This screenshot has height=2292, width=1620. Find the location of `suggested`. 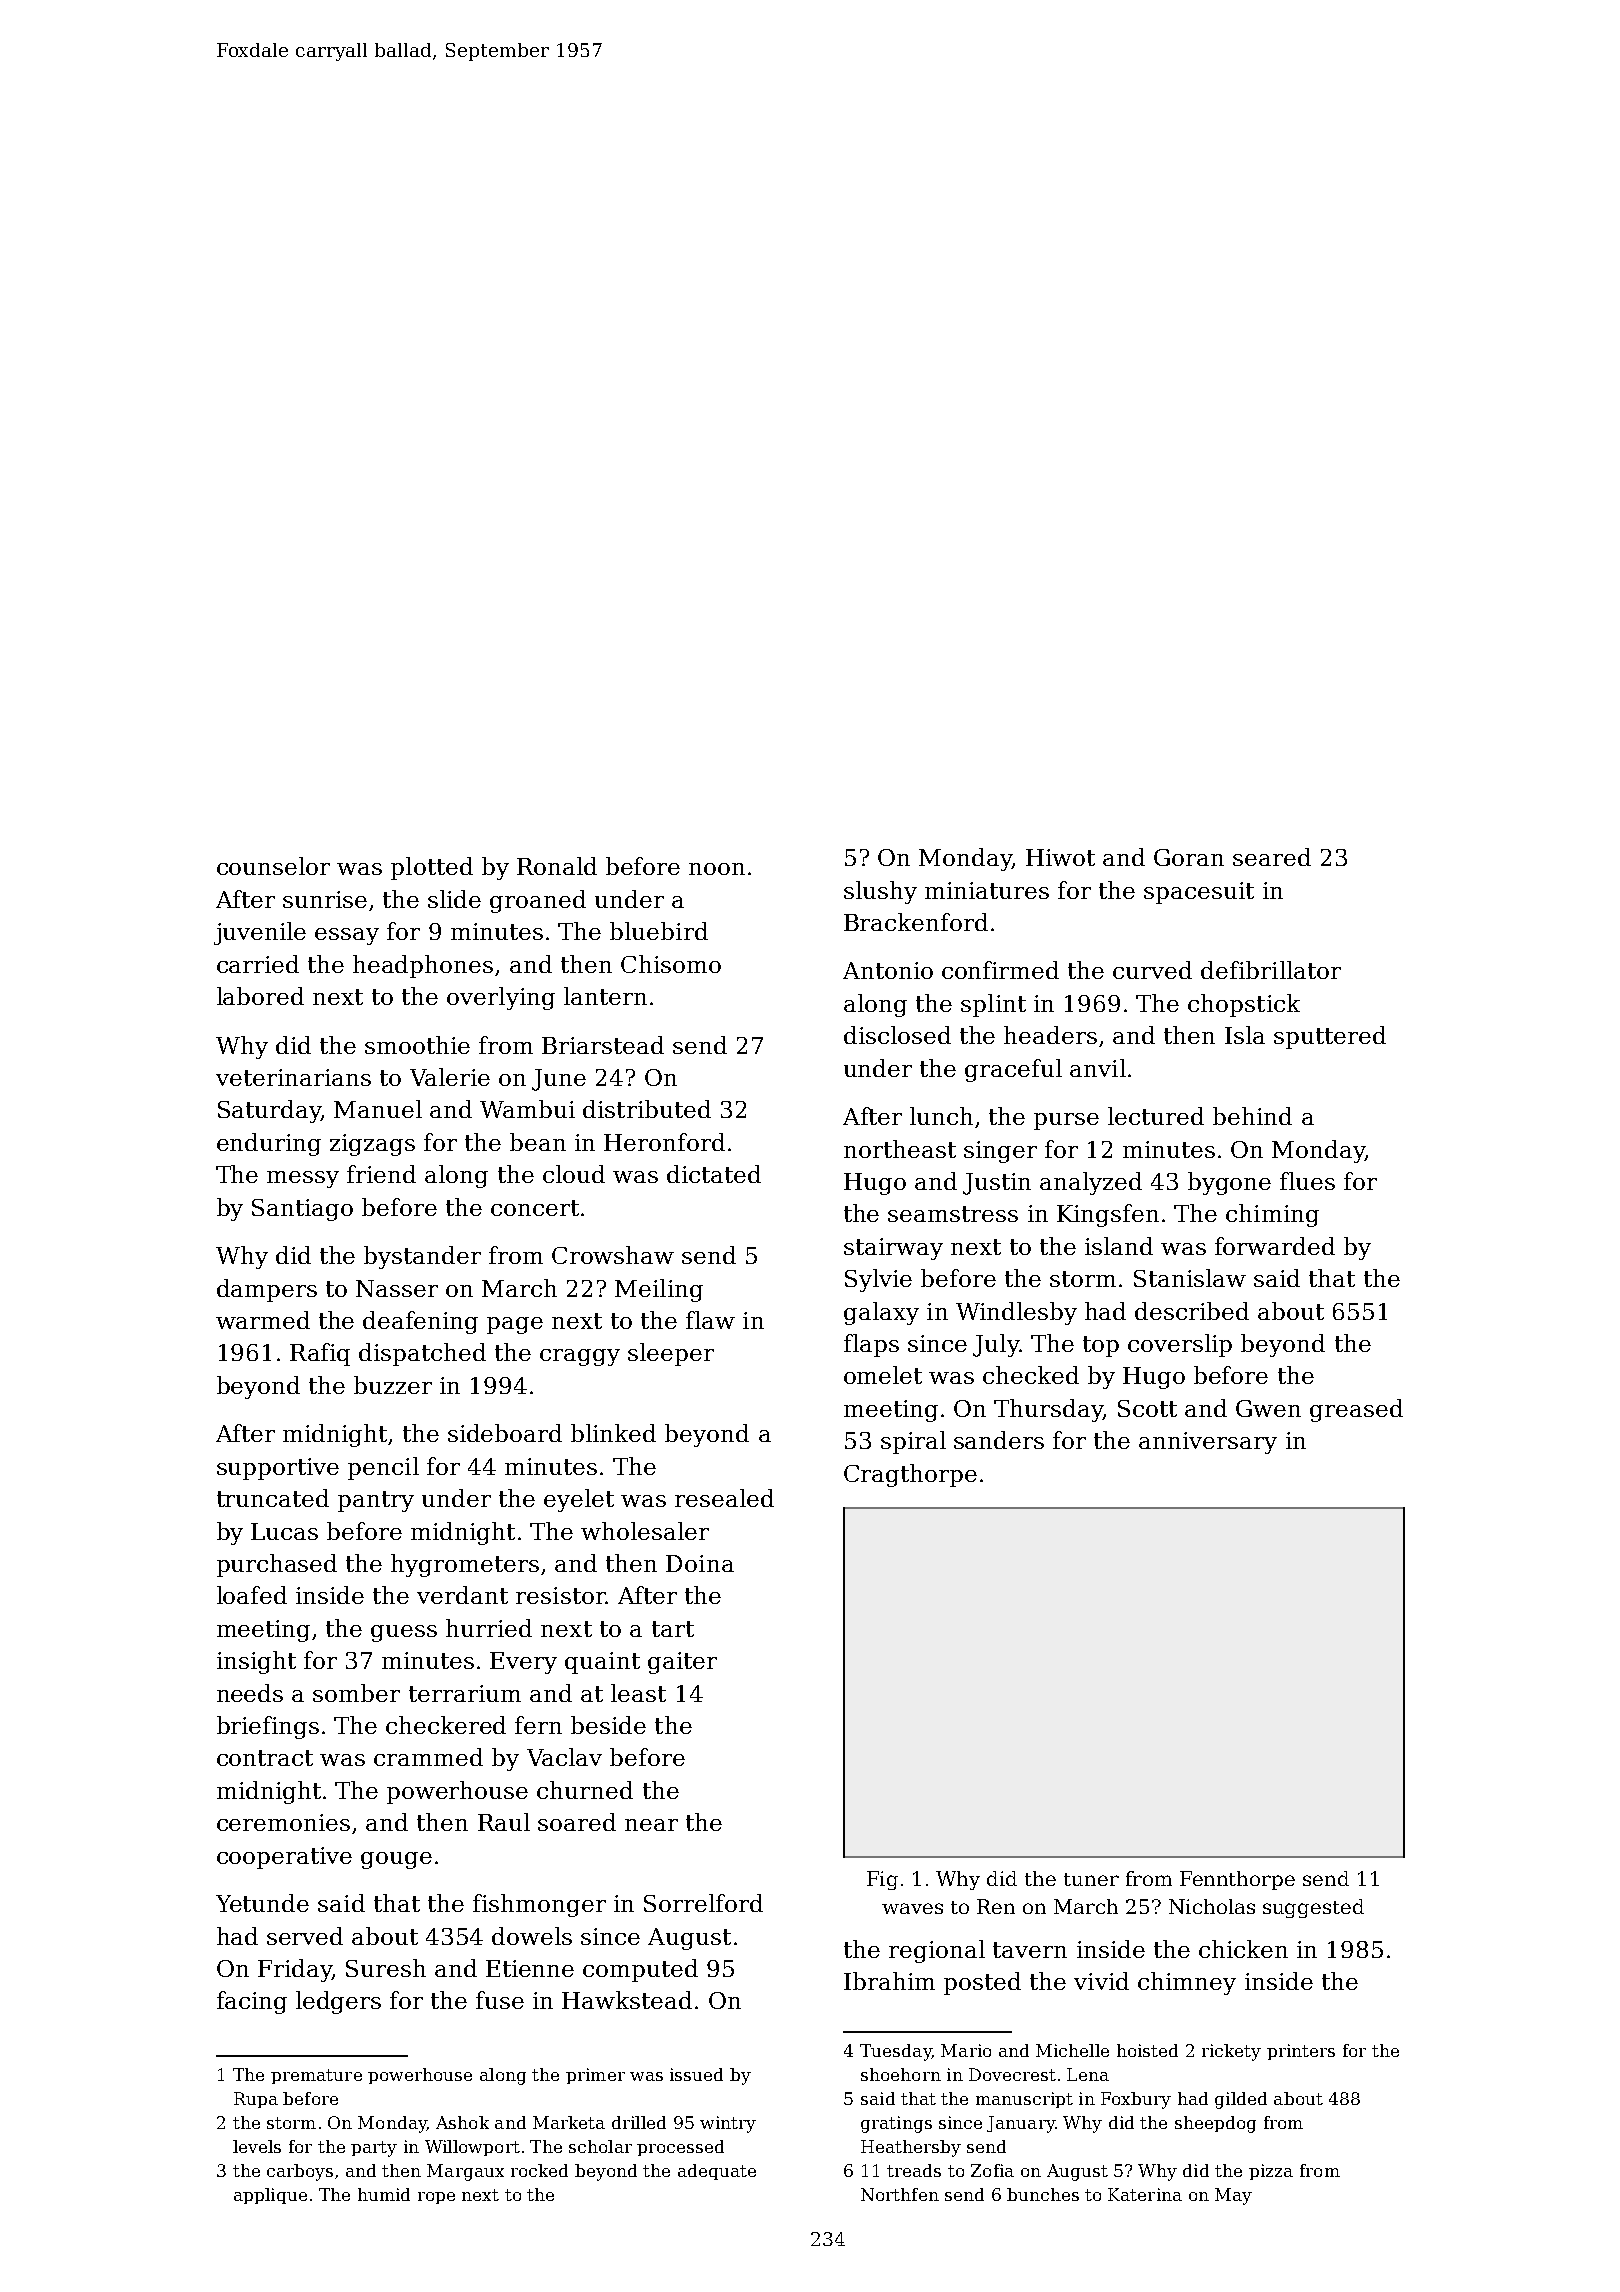

suggested is located at coordinates (1313, 1908).
